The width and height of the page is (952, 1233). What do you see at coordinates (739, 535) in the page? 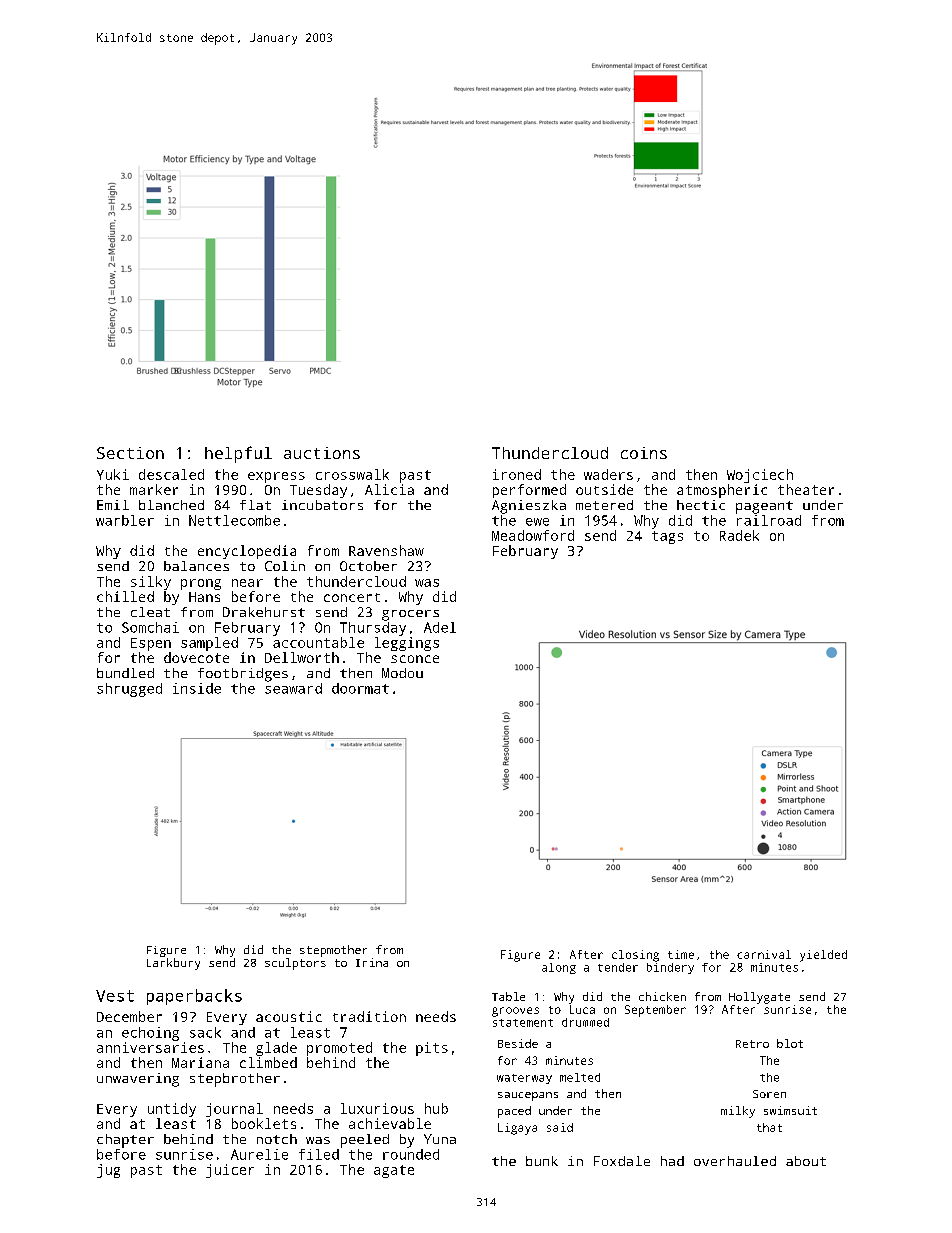
I see `Radek` at bounding box center [739, 535].
